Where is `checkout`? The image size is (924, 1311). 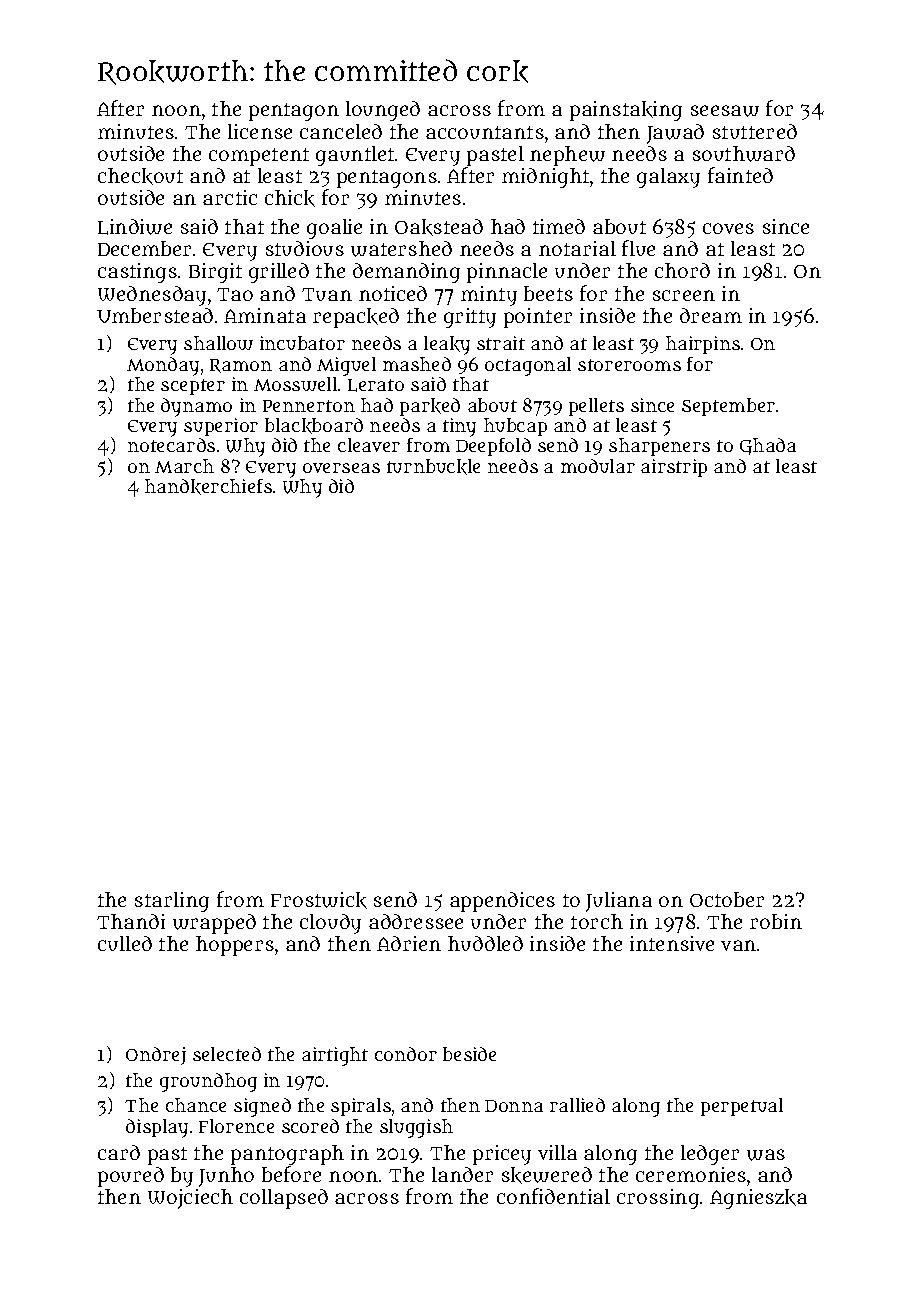 checkout is located at coordinates (140, 176).
